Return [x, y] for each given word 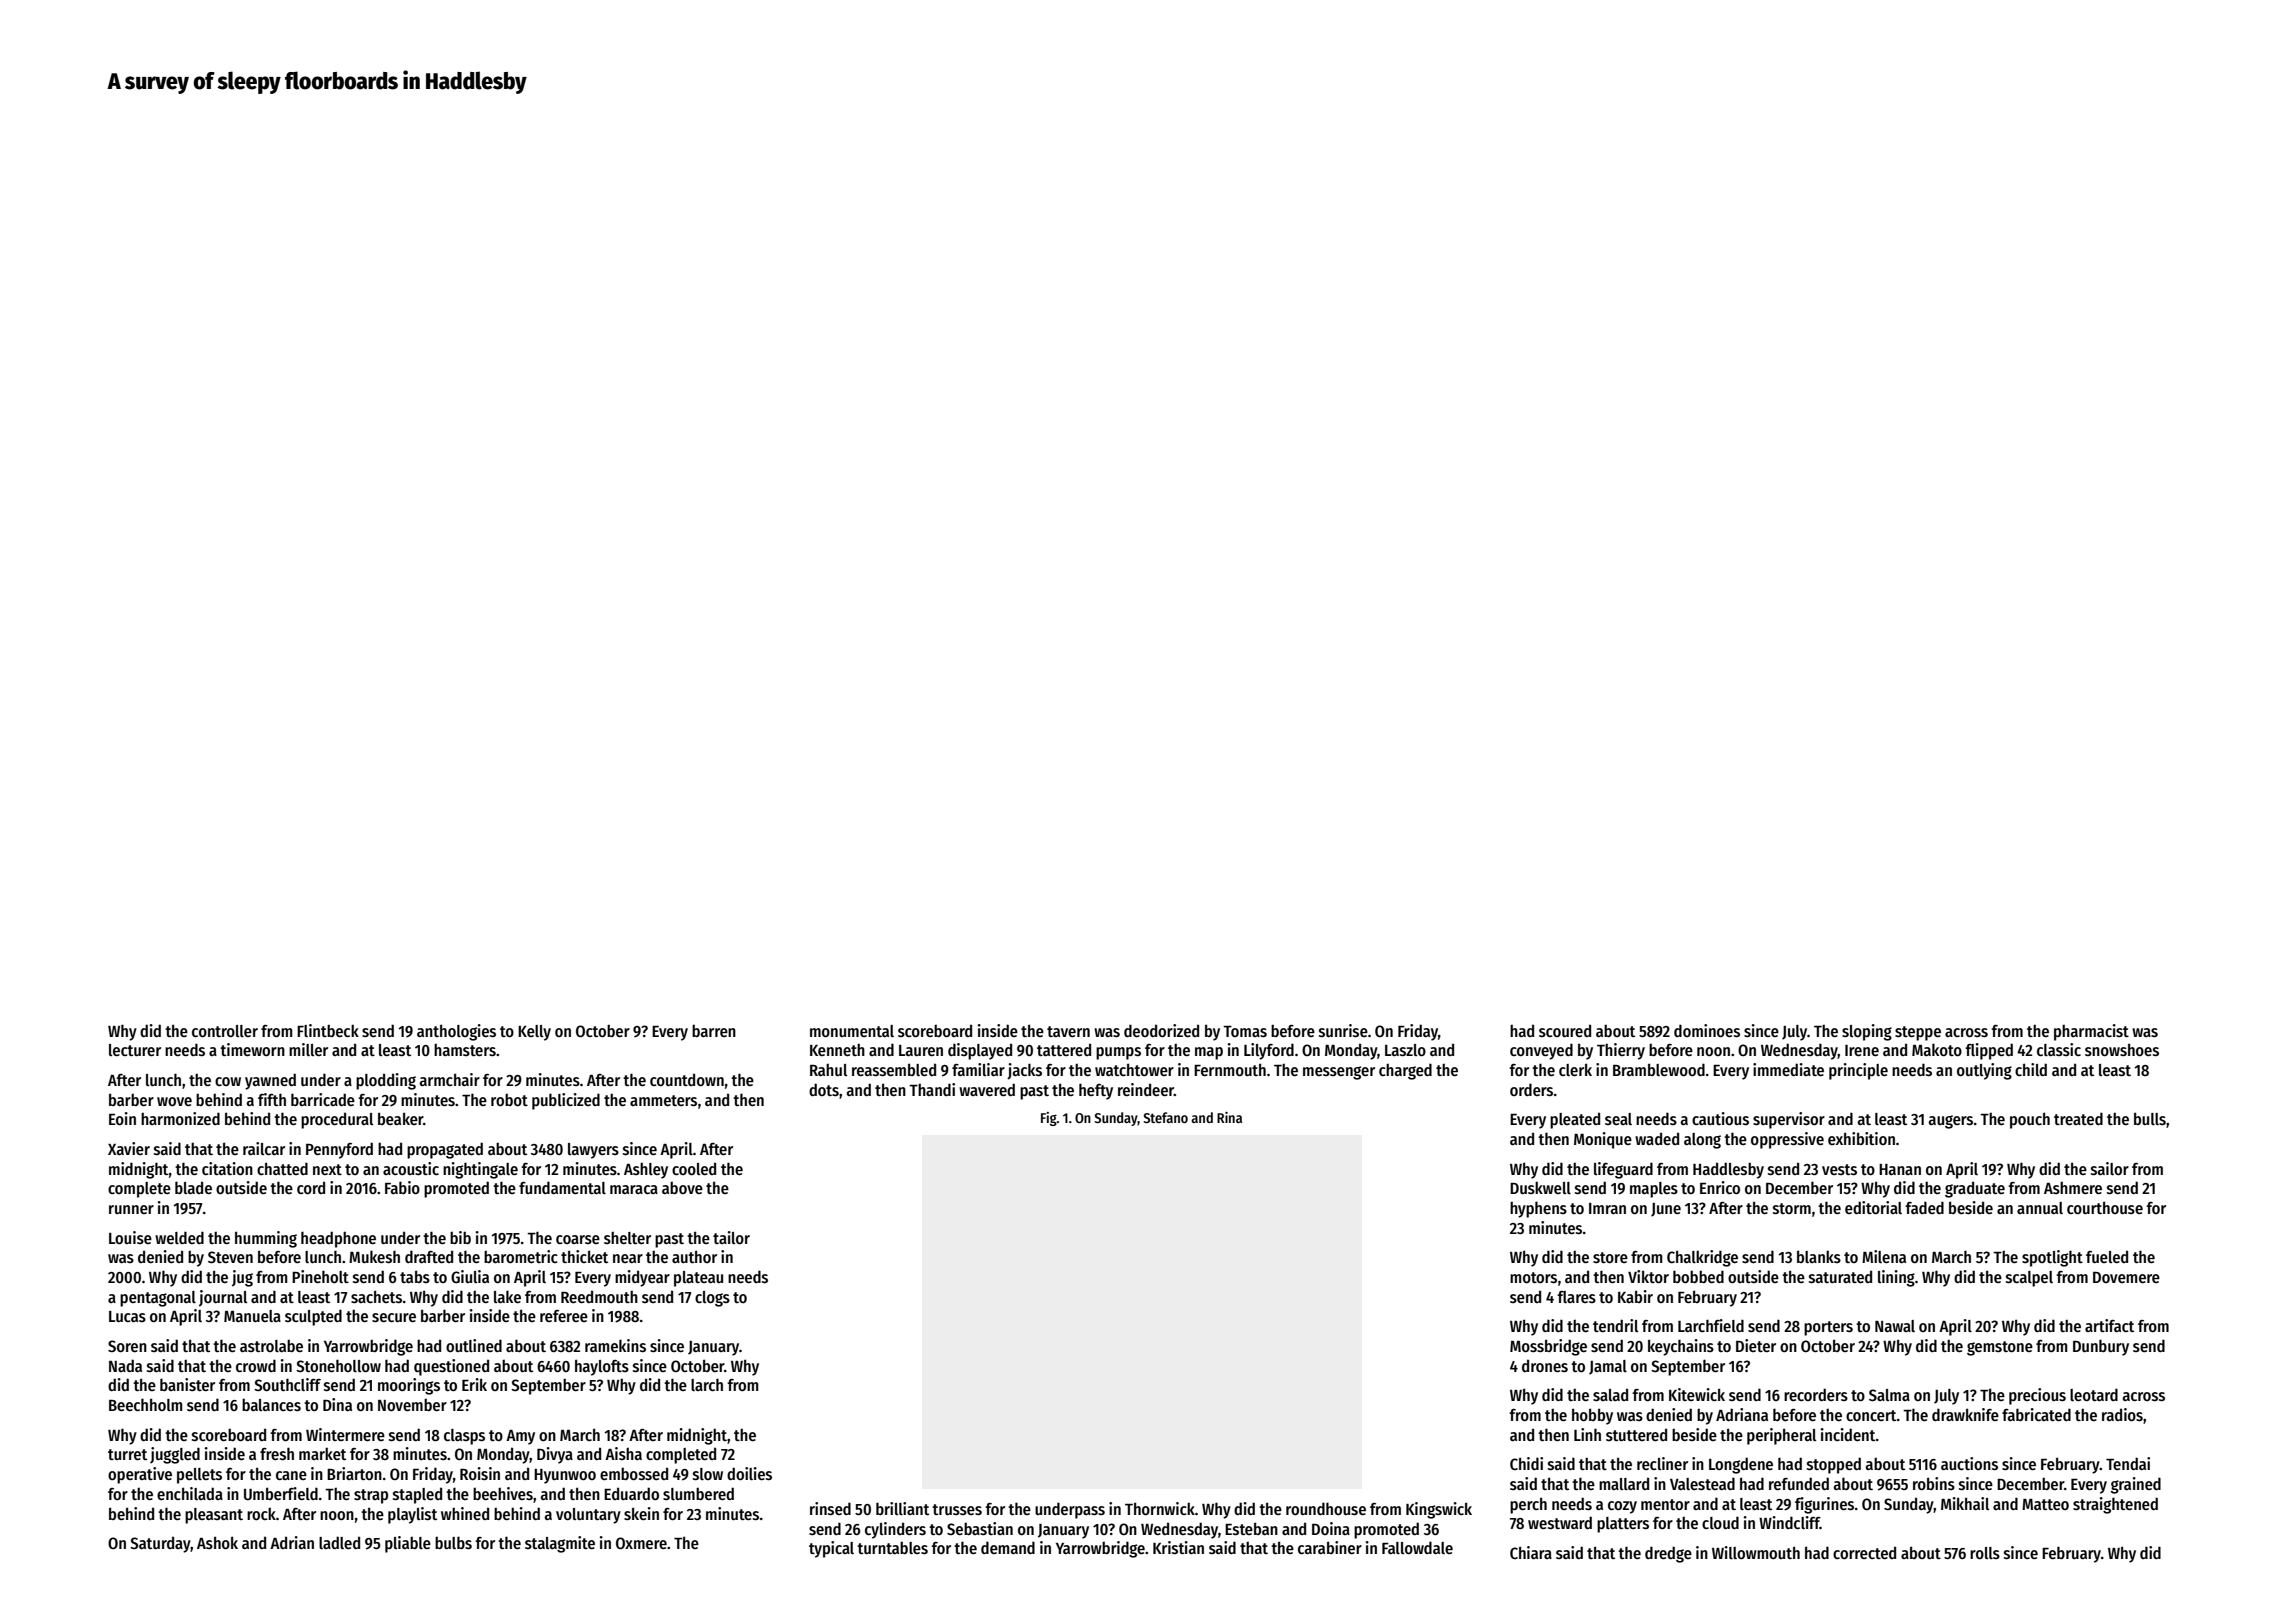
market [322, 1454]
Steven [230, 1257]
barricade [323, 1099]
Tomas [1245, 1032]
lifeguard [1623, 1170]
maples [1654, 1190]
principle [1858, 1071]
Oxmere [641, 1543]
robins [1934, 1483]
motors [1533, 1277]
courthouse [2105, 1207]
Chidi [1526, 1463]
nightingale [480, 1170]
